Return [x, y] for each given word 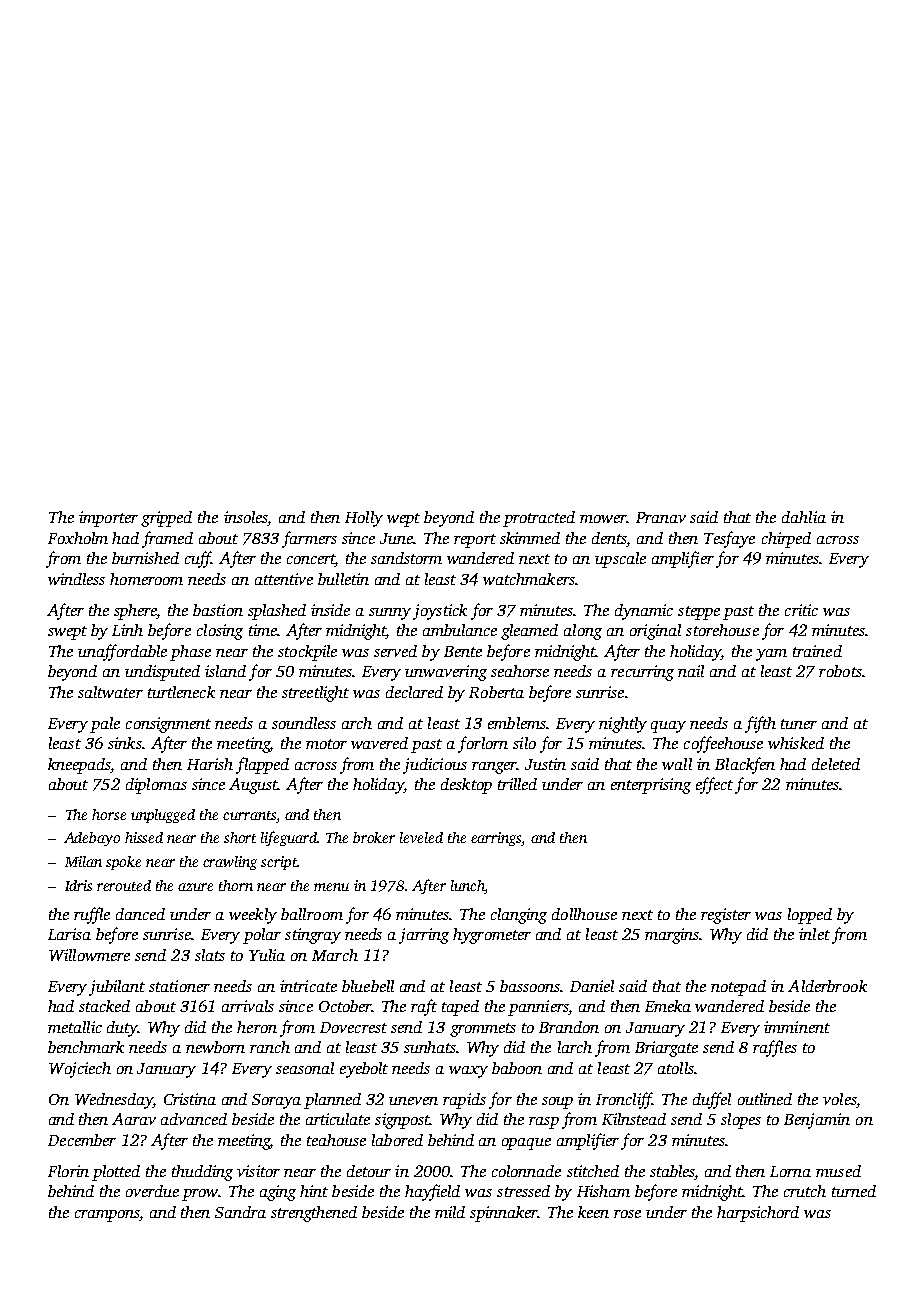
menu [331, 887]
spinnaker [504, 1214]
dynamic [644, 612]
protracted [539, 519]
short [240, 837]
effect [714, 785]
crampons [107, 1216]
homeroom [146, 579]
